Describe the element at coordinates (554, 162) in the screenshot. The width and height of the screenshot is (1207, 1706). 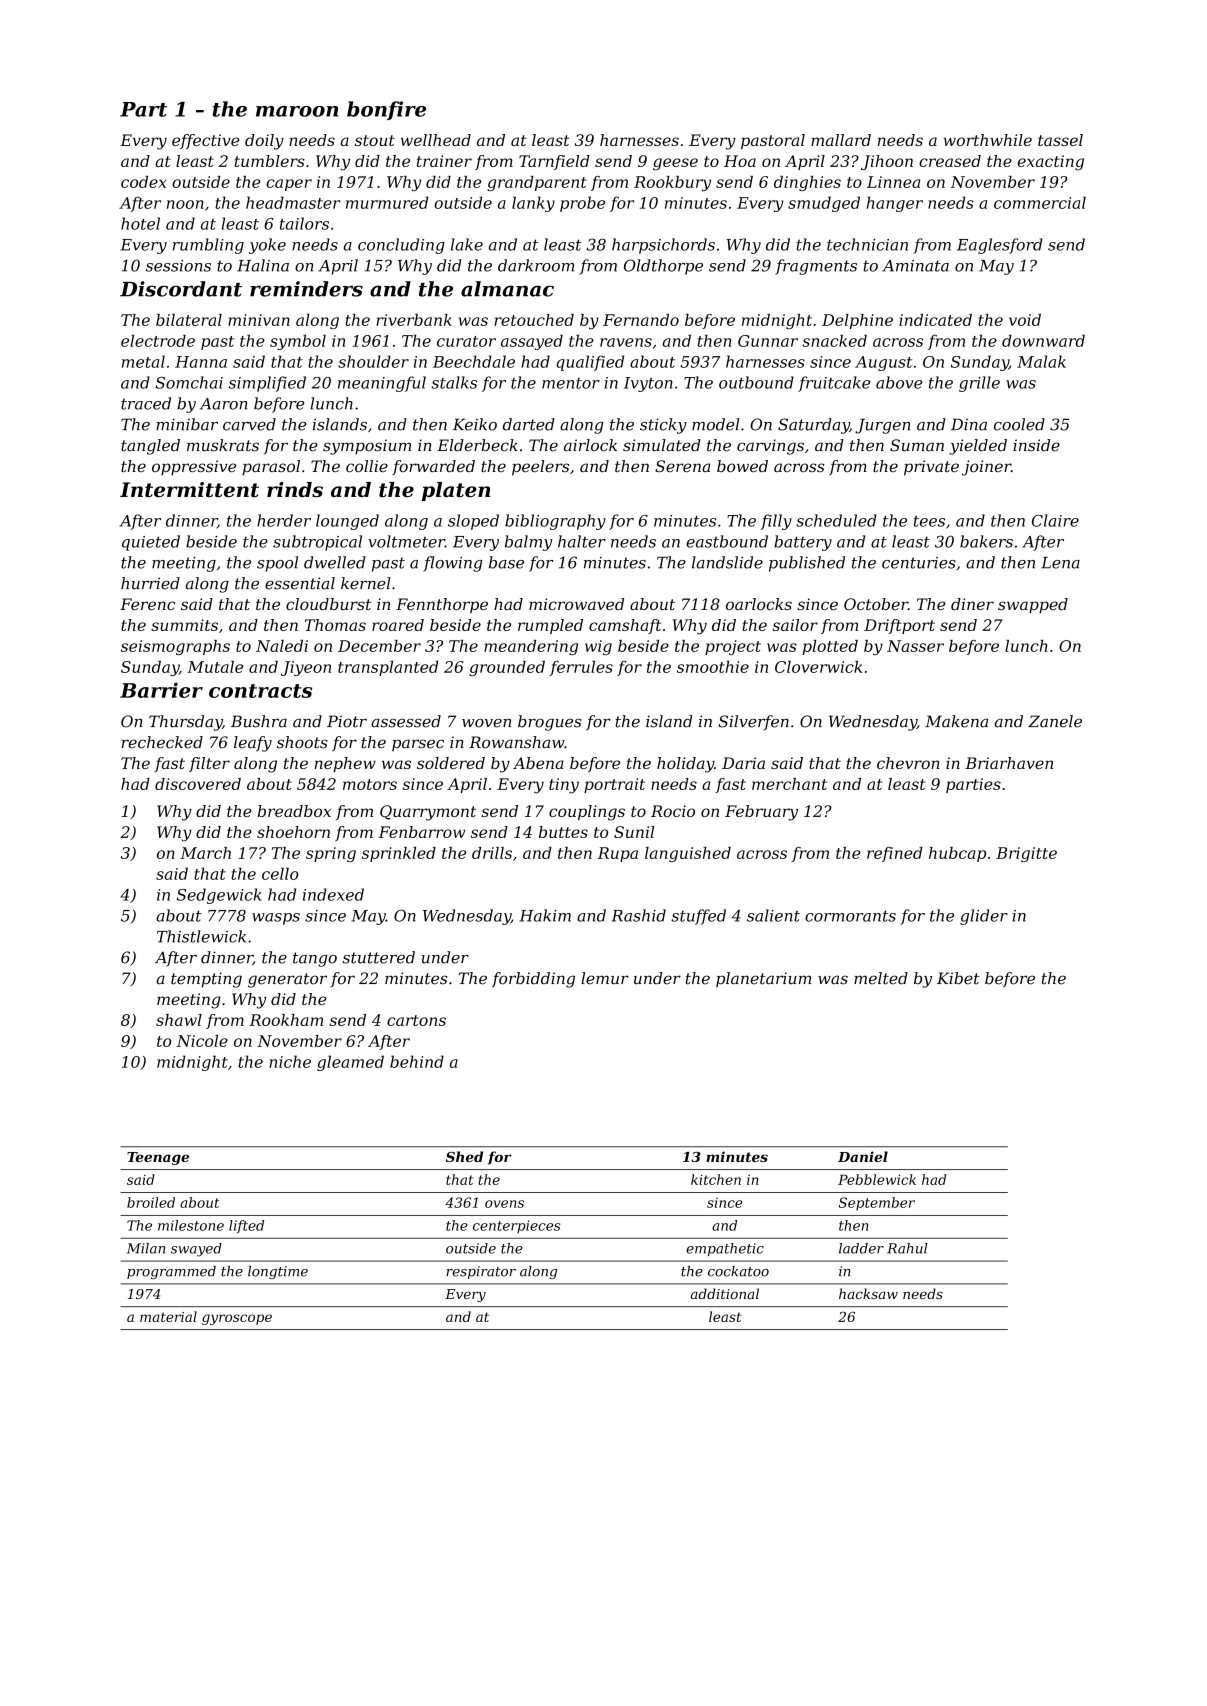
I see `Tarnfield` at that location.
